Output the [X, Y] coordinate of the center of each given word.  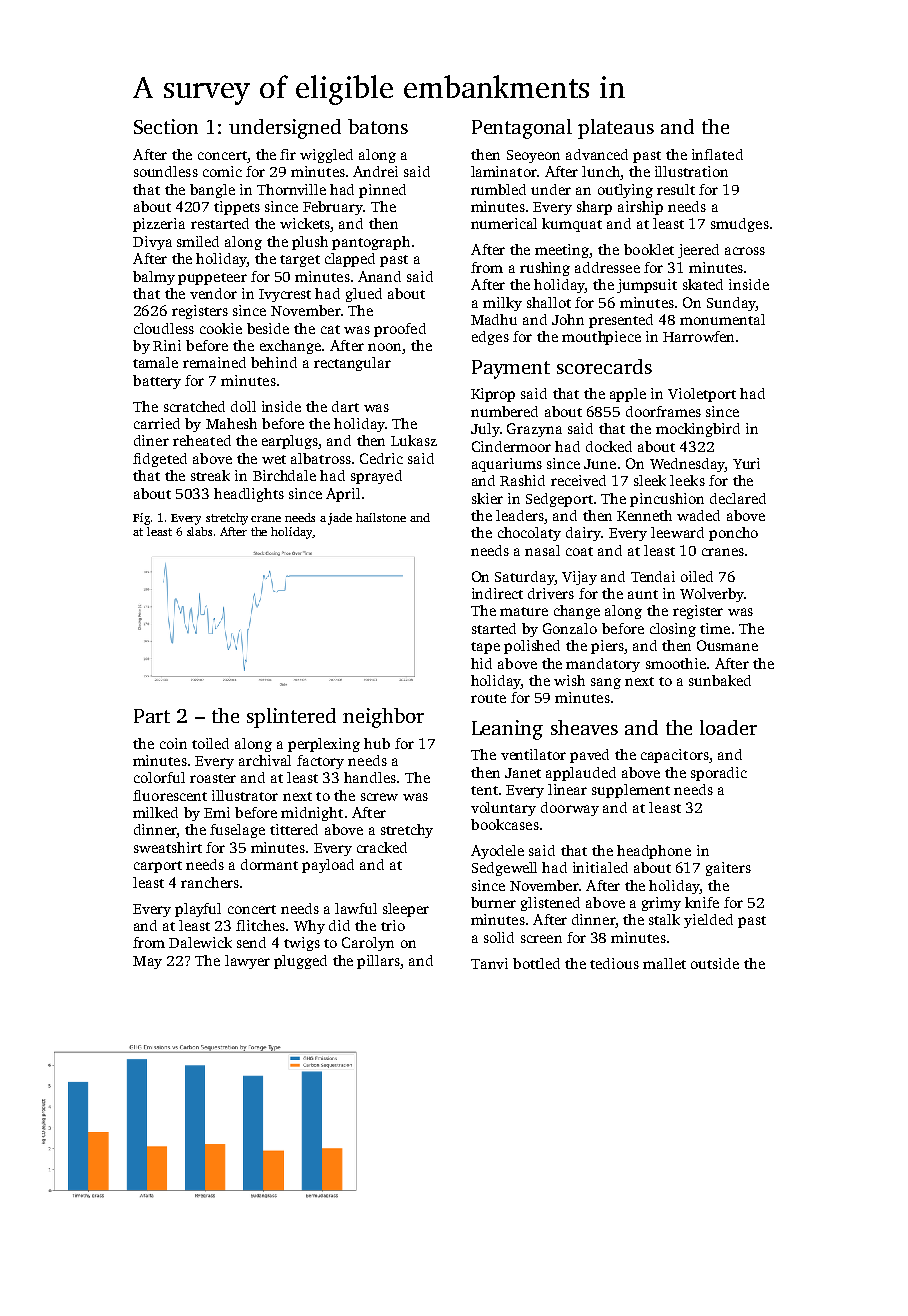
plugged [300, 962]
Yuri [746, 463]
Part [152, 716]
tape [485, 648]
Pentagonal [522, 129]
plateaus [616, 129]
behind [274, 362]
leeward [677, 532]
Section [166, 126]
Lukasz [414, 440]
